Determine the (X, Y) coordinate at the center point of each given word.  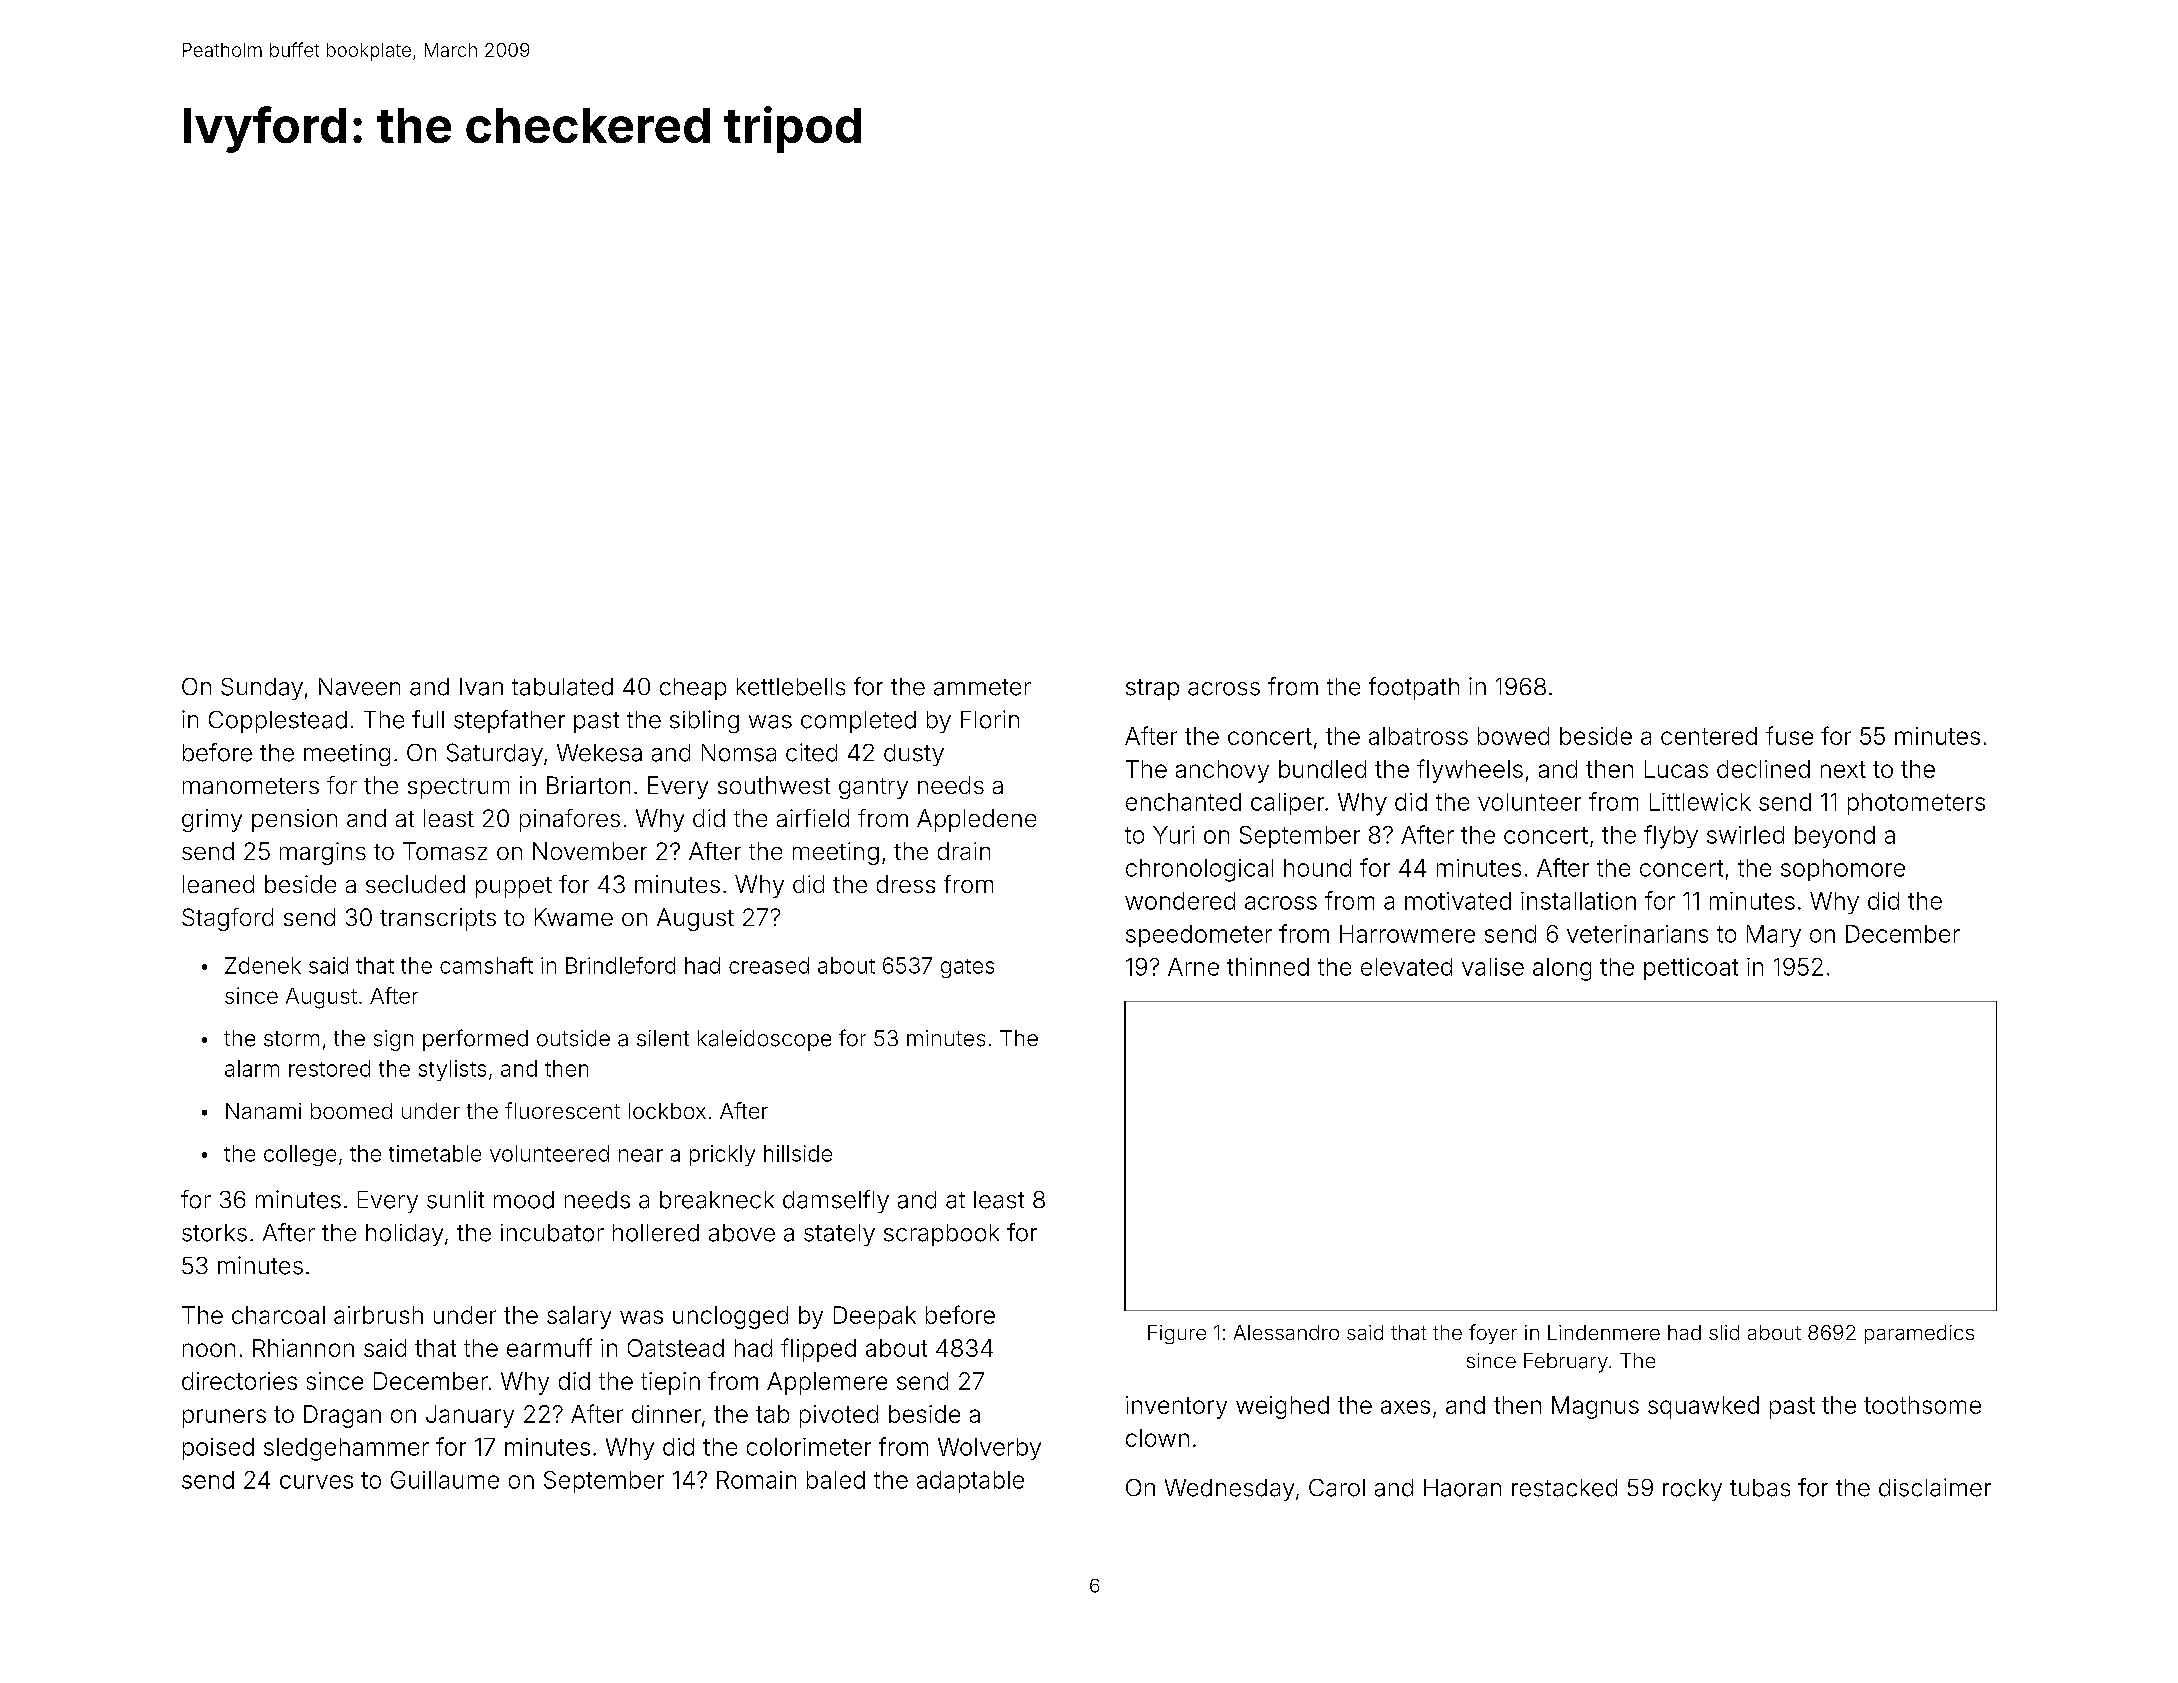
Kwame (574, 917)
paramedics (1919, 1334)
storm (291, 1039)
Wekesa (599, 753)
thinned (1268, 967)
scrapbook (941, 1235)
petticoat (1691, 969)
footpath (1414, 688)
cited (811, 752)
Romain (756, 1480)
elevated (1406, 967)
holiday (404, 1235)
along (1562, 969)
